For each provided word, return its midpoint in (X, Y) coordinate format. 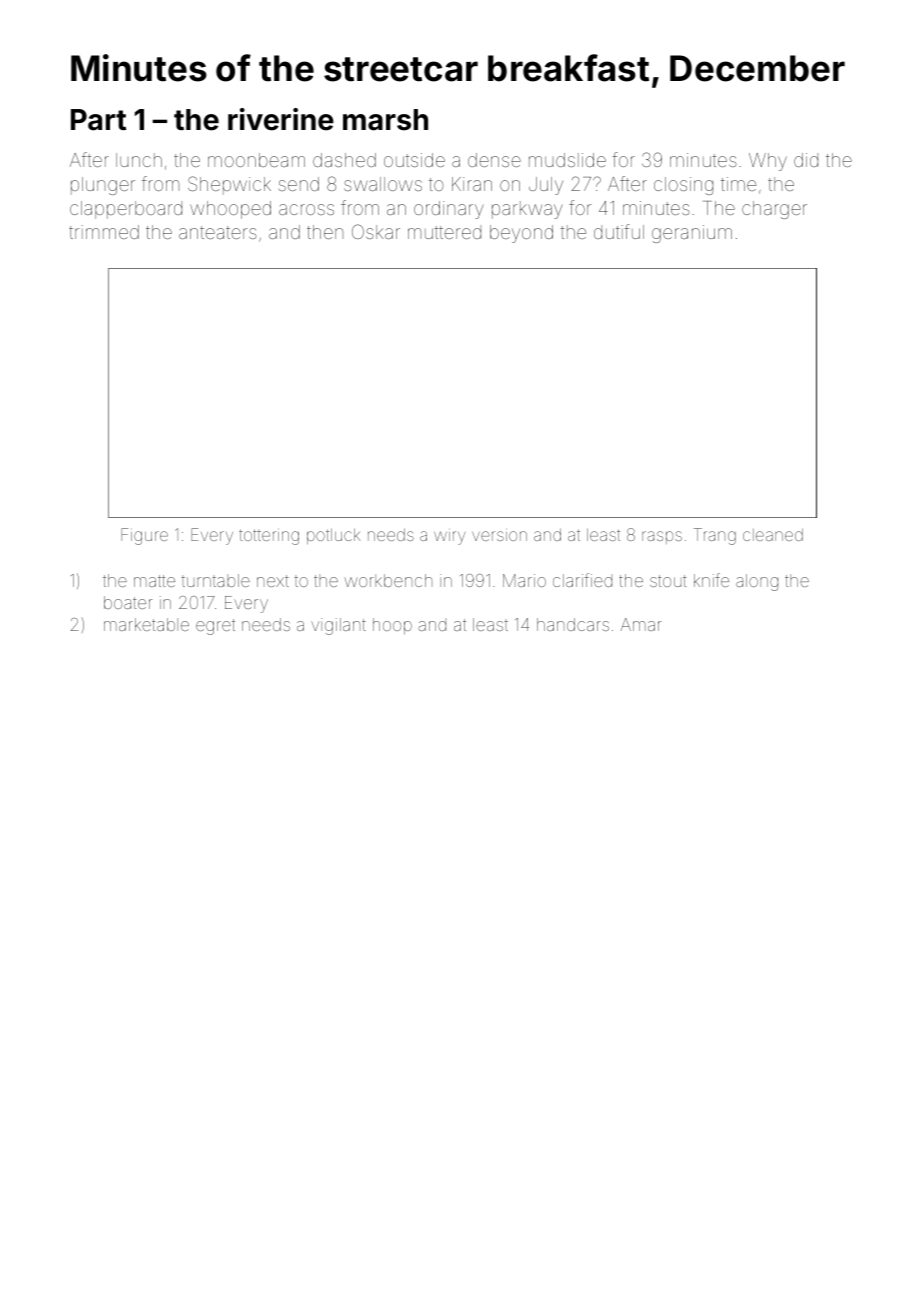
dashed (344, 160)
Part (98, 120)
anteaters (218, 232)
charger (774, 210)
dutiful (619, 231)
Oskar (376, 231)
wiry (449, 538)
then (325, 232)
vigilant (338, 626)
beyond (521, 234)
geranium (692, 234)
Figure (144, 536)
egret (215, 627)
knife (711, 580)
